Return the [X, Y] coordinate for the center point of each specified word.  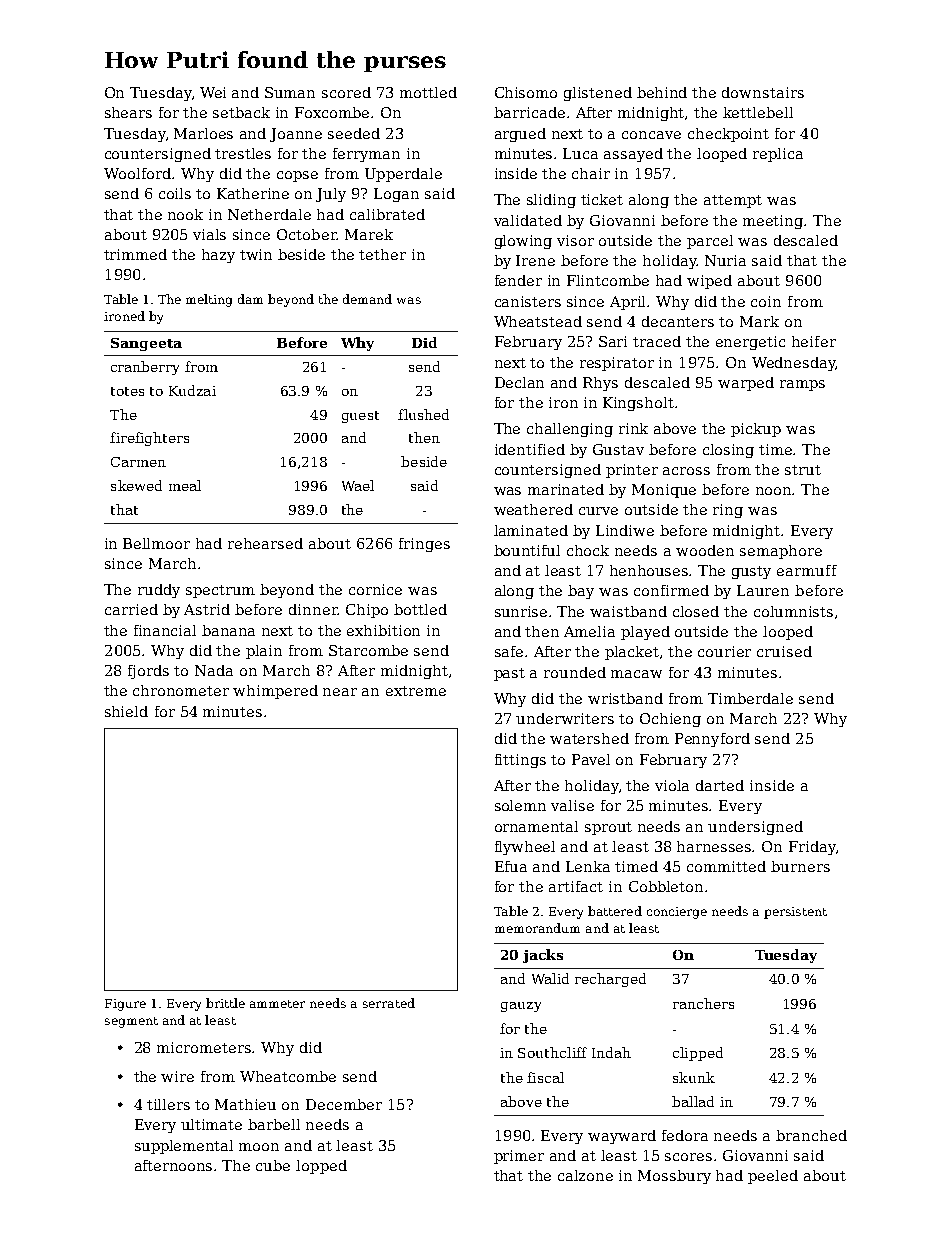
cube [273, 1165]
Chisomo [526, 92]
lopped [321, 1167]
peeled [773, 1177]
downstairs [763, 92]
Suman [290, 92]
